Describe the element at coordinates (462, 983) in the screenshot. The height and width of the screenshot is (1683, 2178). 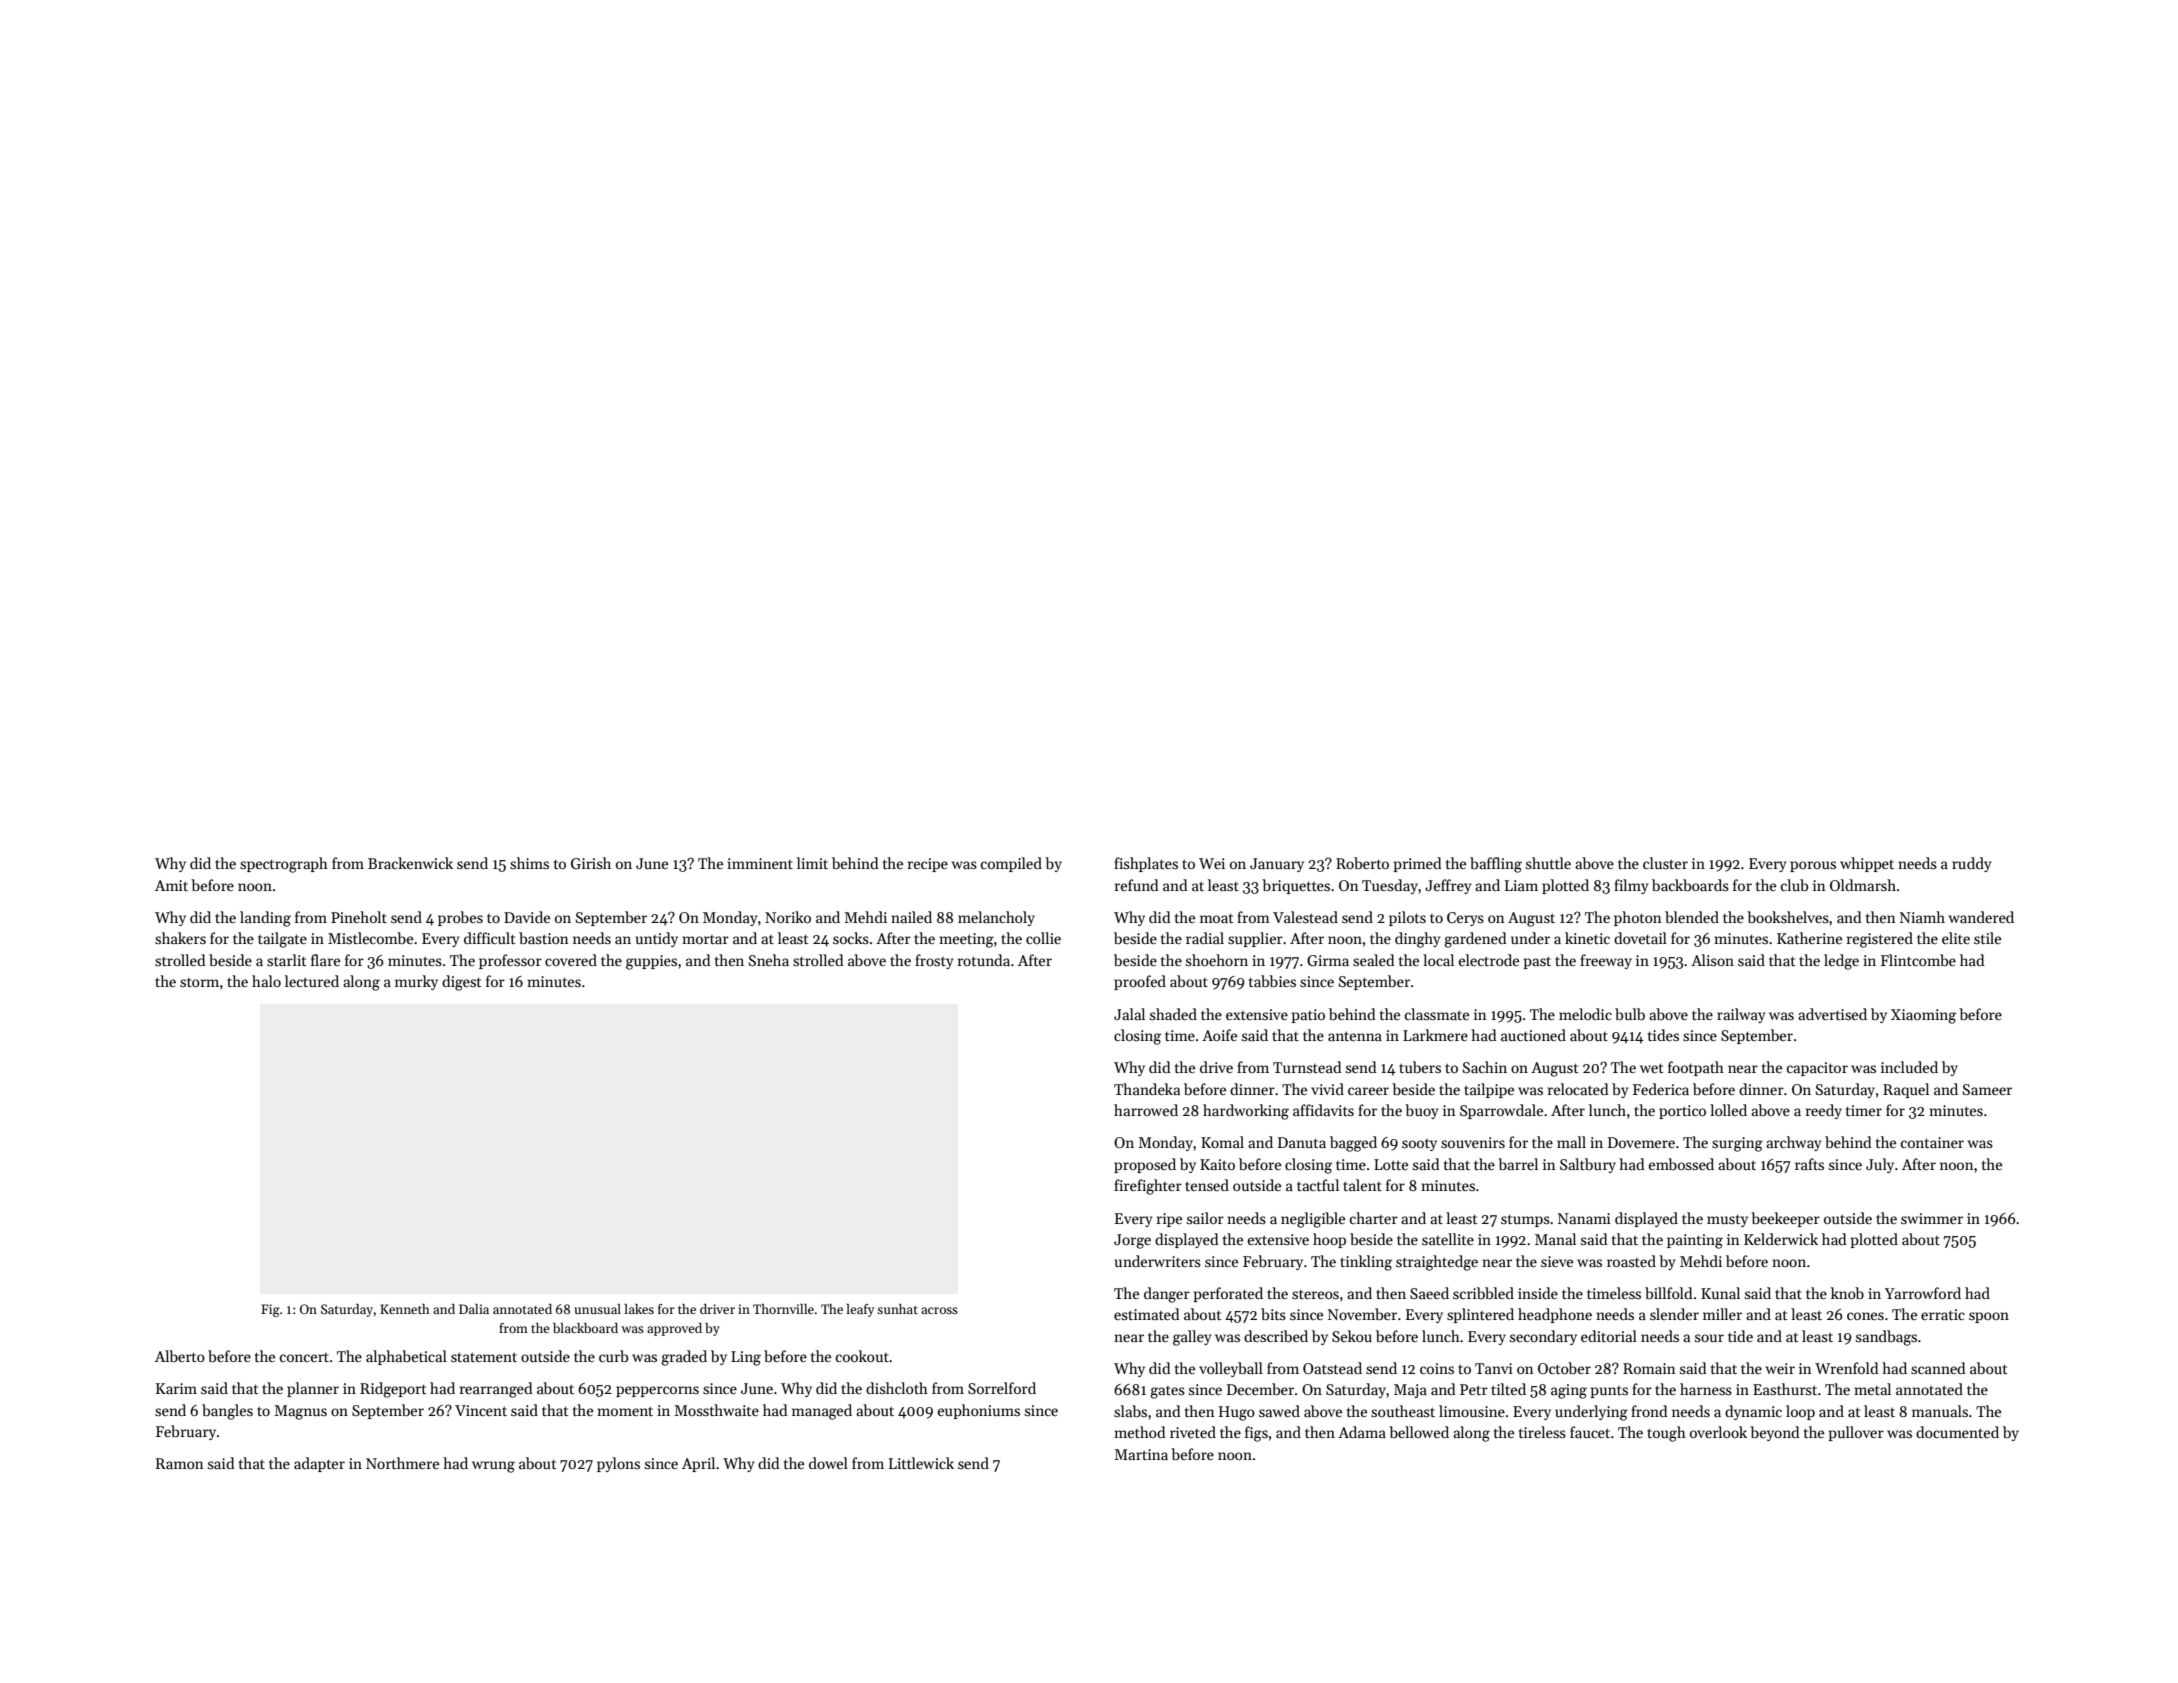
I see `digest` at that location.
